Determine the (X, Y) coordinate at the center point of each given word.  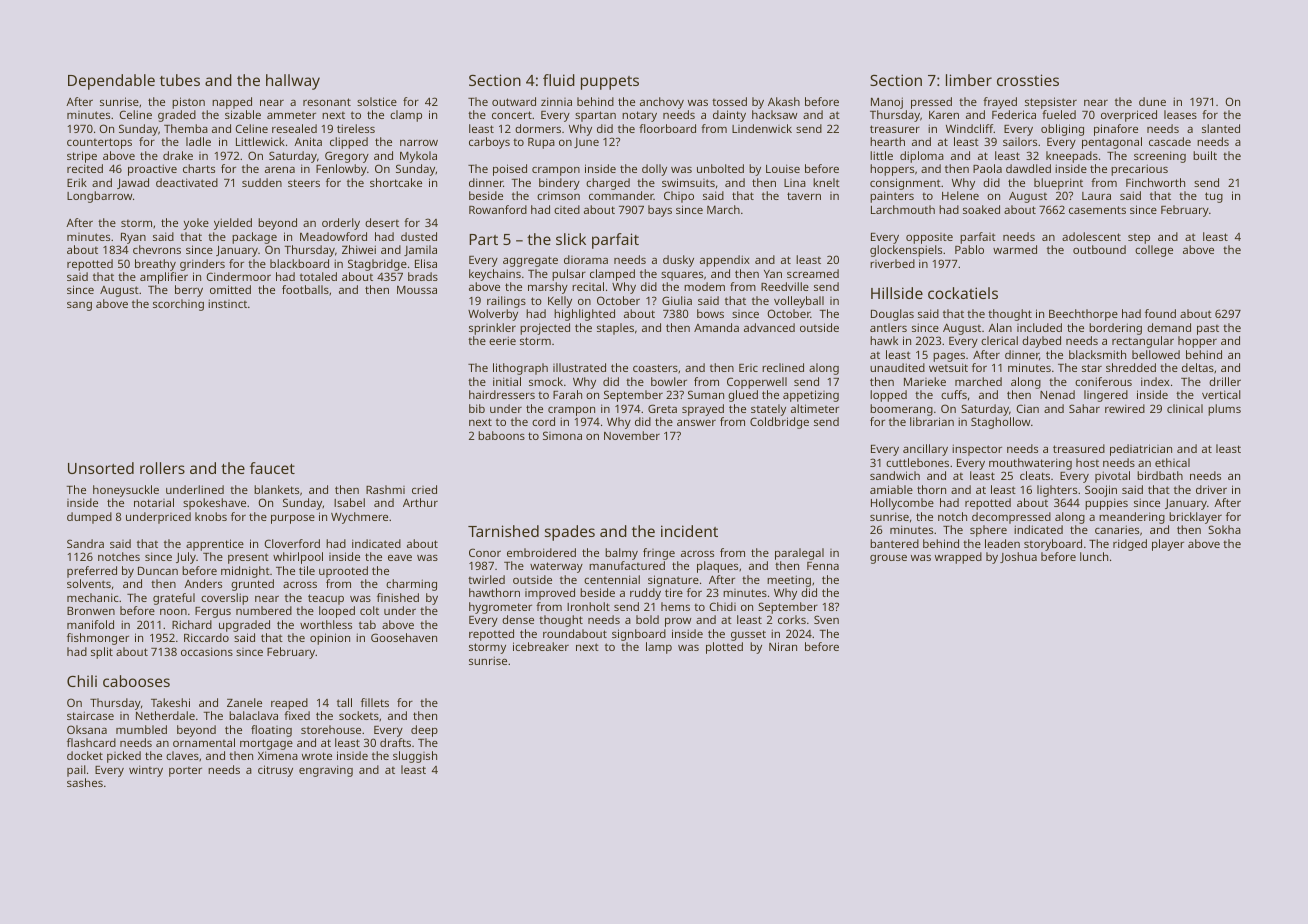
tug (1214, 197)
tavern (804, 196)
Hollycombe (902, 504)
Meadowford (333, 236)
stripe (82, 157)
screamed (813, 273)
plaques (717, 567)
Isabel (349, 502)
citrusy (275, 771)
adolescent (1091, 236)
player (1168, 545)
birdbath (1160, 475)
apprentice (215, 545)
